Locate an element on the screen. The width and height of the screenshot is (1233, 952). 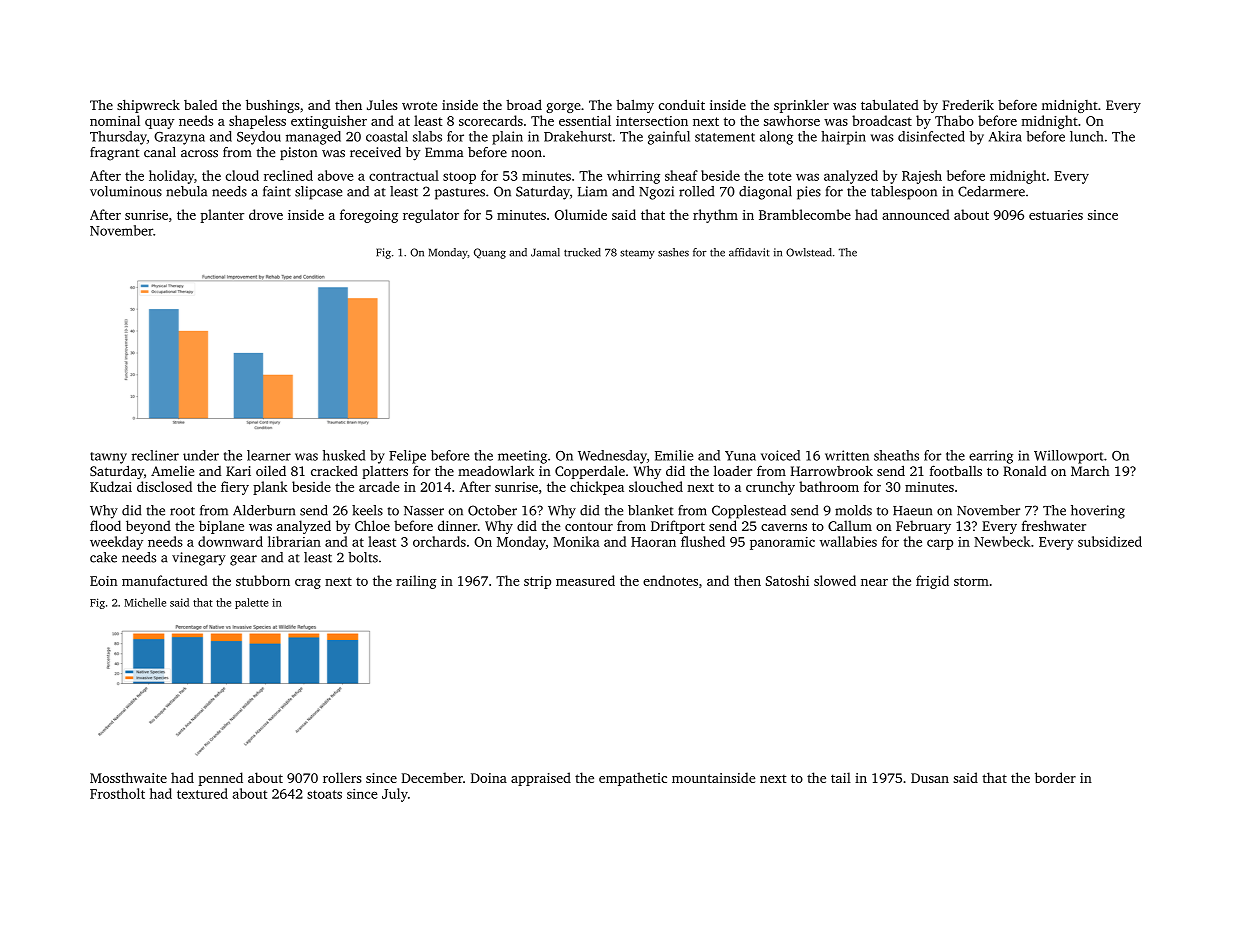
Quang is located at coordinates (490, 253).
